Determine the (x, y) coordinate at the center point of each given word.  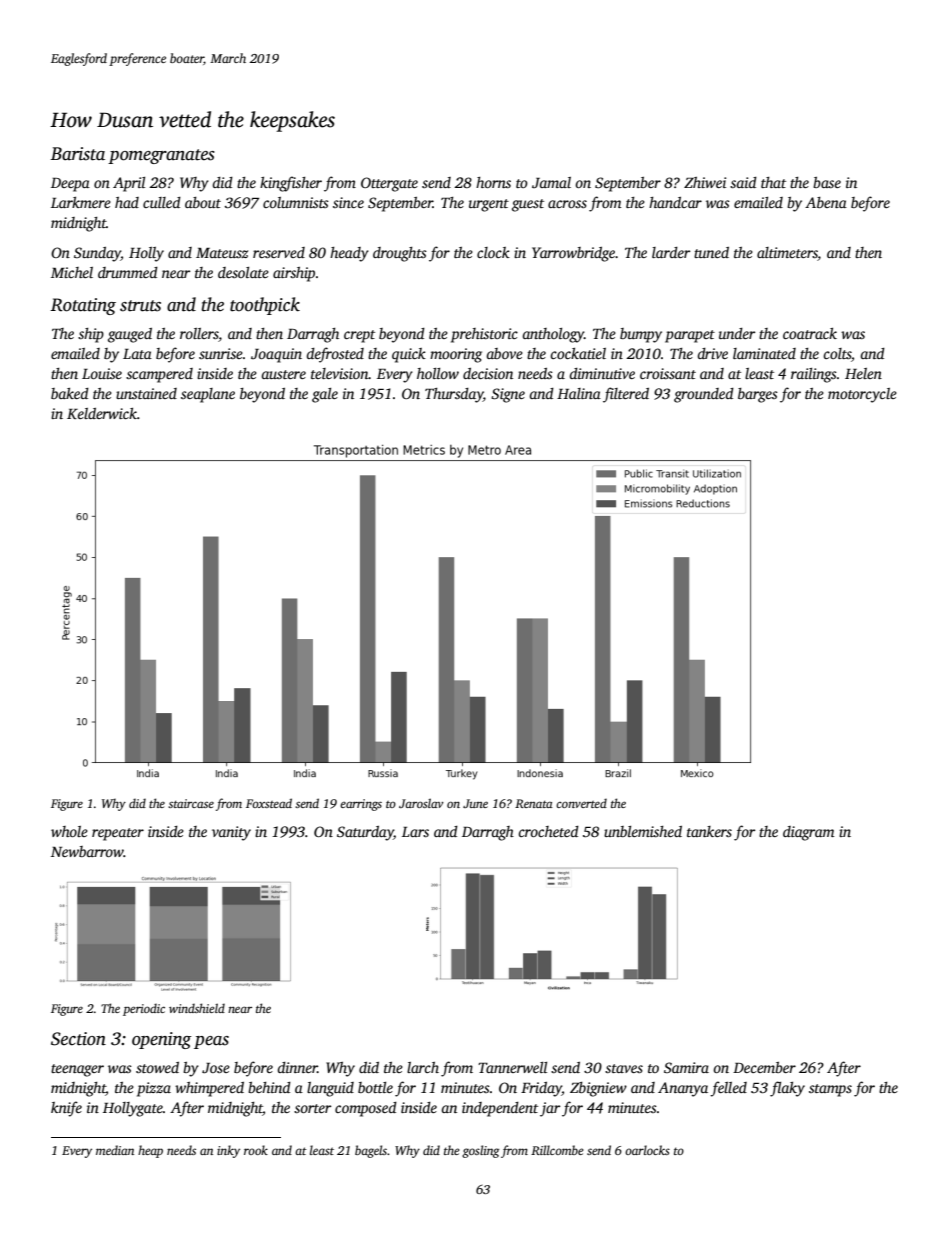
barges (758, 395)
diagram (808, 833)
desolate (243, 272)
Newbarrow (87, 851)
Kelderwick (102, 413)
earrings (361, 805)
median (115, 1150)
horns (493, 182)
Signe (508, 395)
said (743, 182)
